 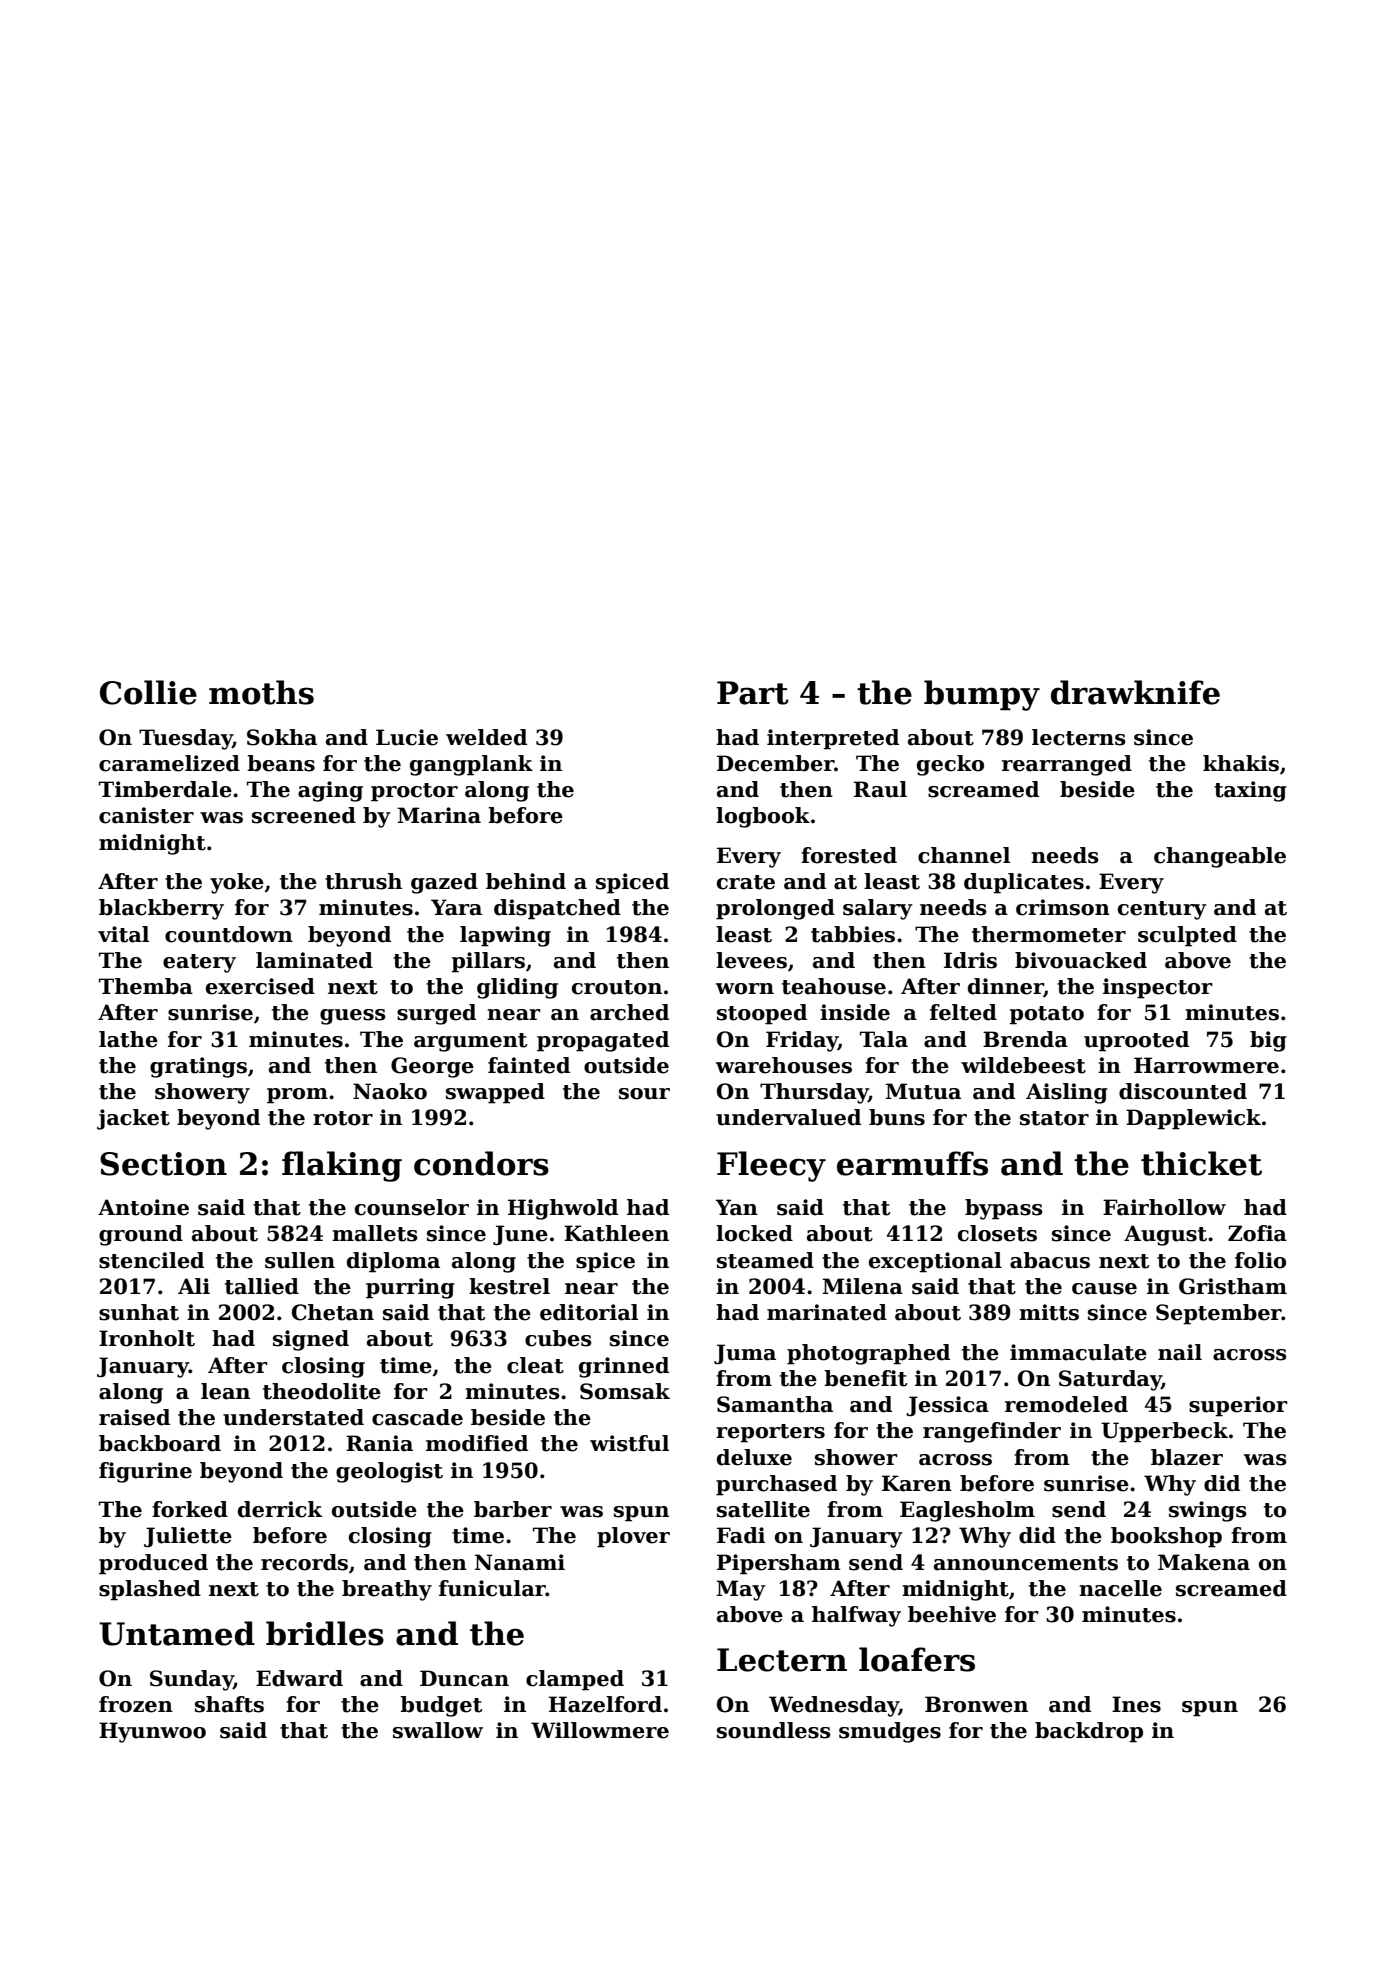 I want to click on soundless, so click(x=774, y=1730).
